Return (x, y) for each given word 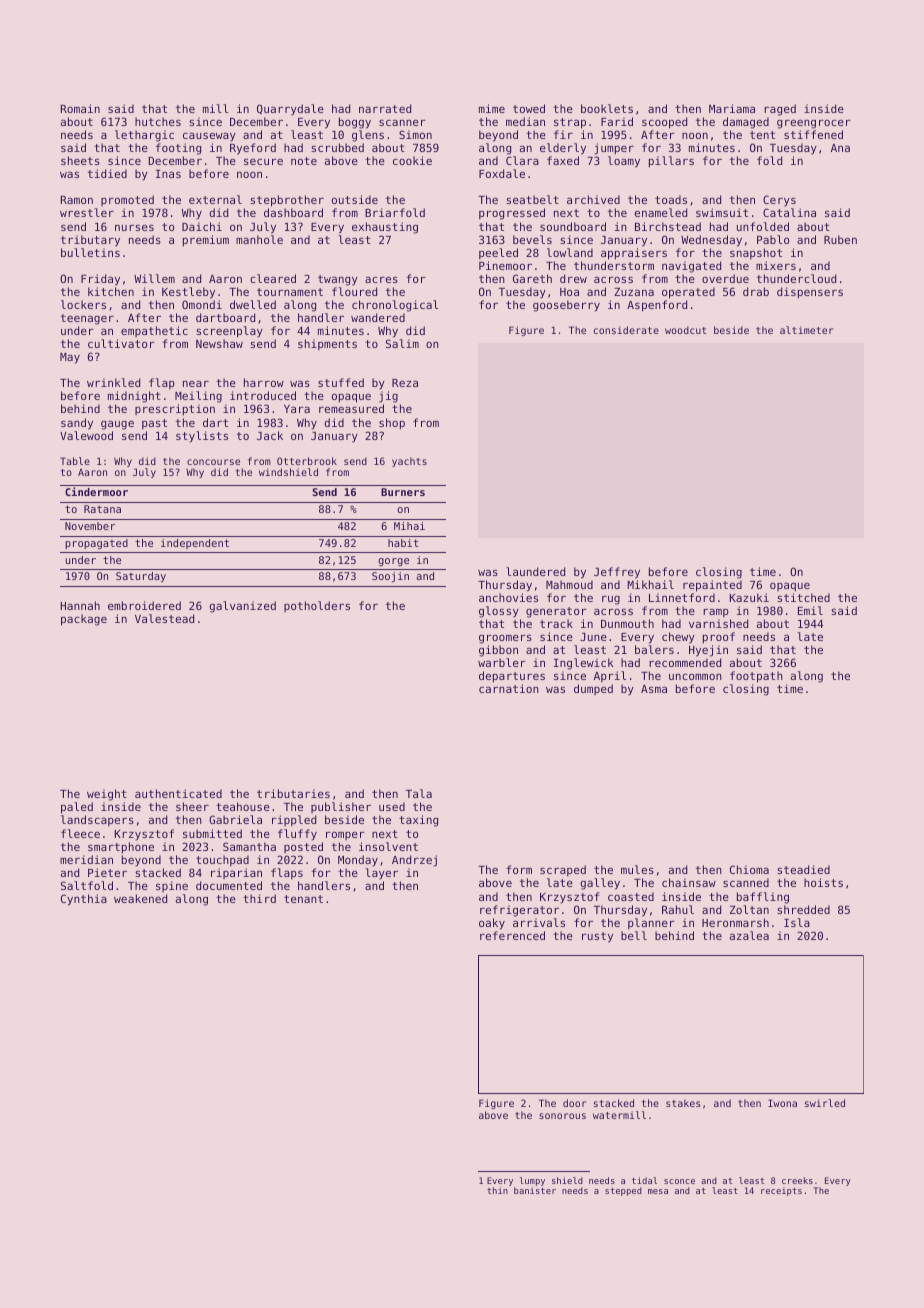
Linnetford (682, 597)
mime (492, 108)
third (259, 898)
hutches (158, 121)
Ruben (840, 239)
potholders (317, 606)
